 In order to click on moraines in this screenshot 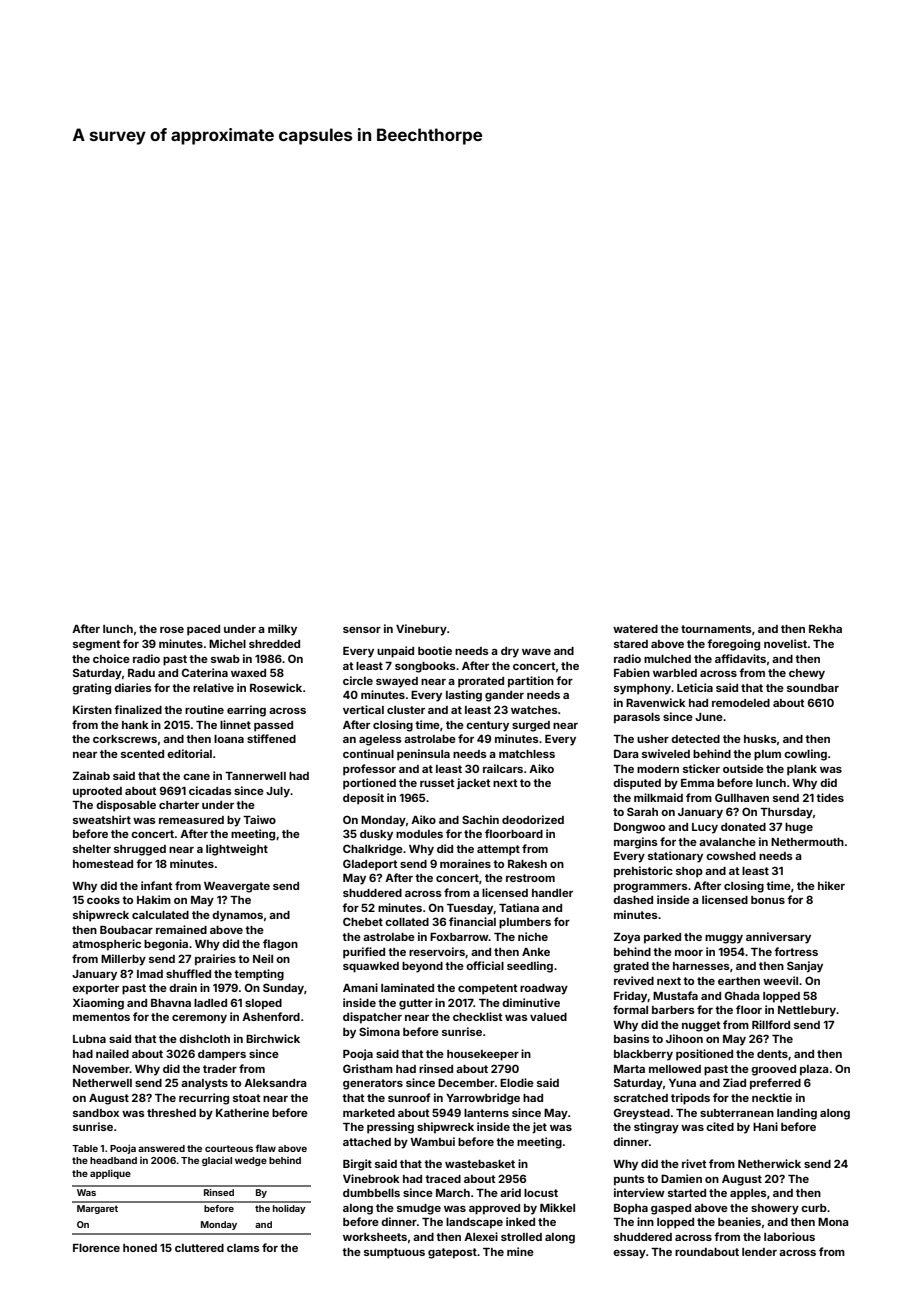, I will do `click(465, 863)`.
